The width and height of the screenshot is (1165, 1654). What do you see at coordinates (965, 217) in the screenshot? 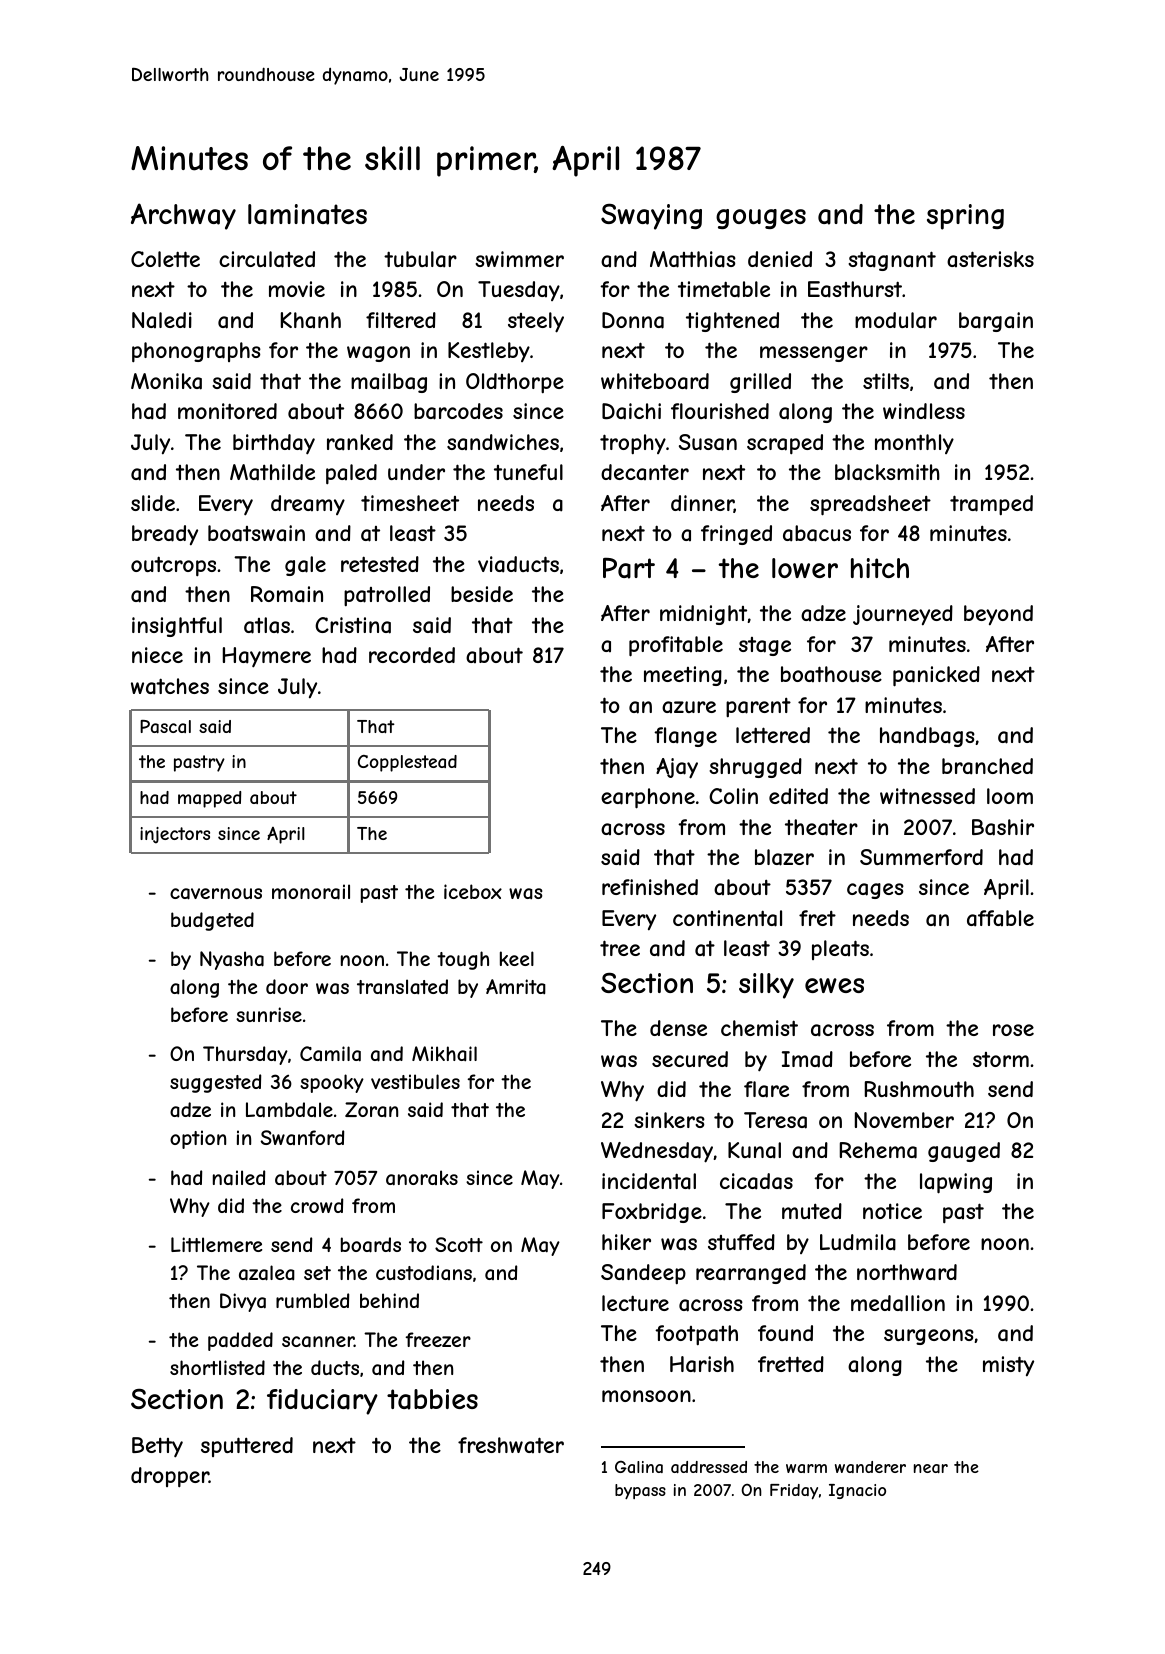
I see `spring` at bounding box center [965, 217].
